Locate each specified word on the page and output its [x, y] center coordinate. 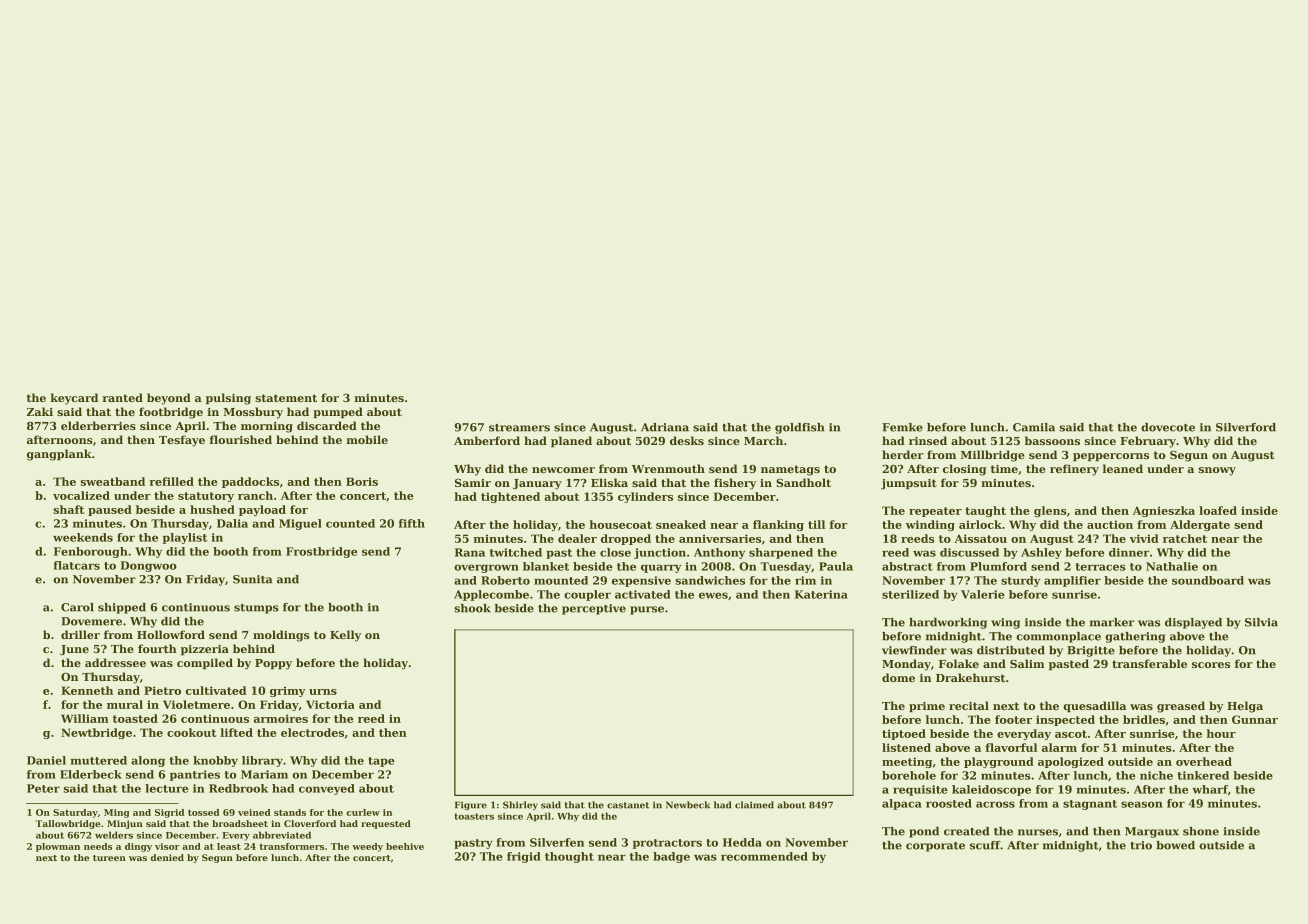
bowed [1175, 845]
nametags [790, 470]
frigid [524, 857]
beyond [169, 399]
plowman [58, 847]
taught [985, 511]
